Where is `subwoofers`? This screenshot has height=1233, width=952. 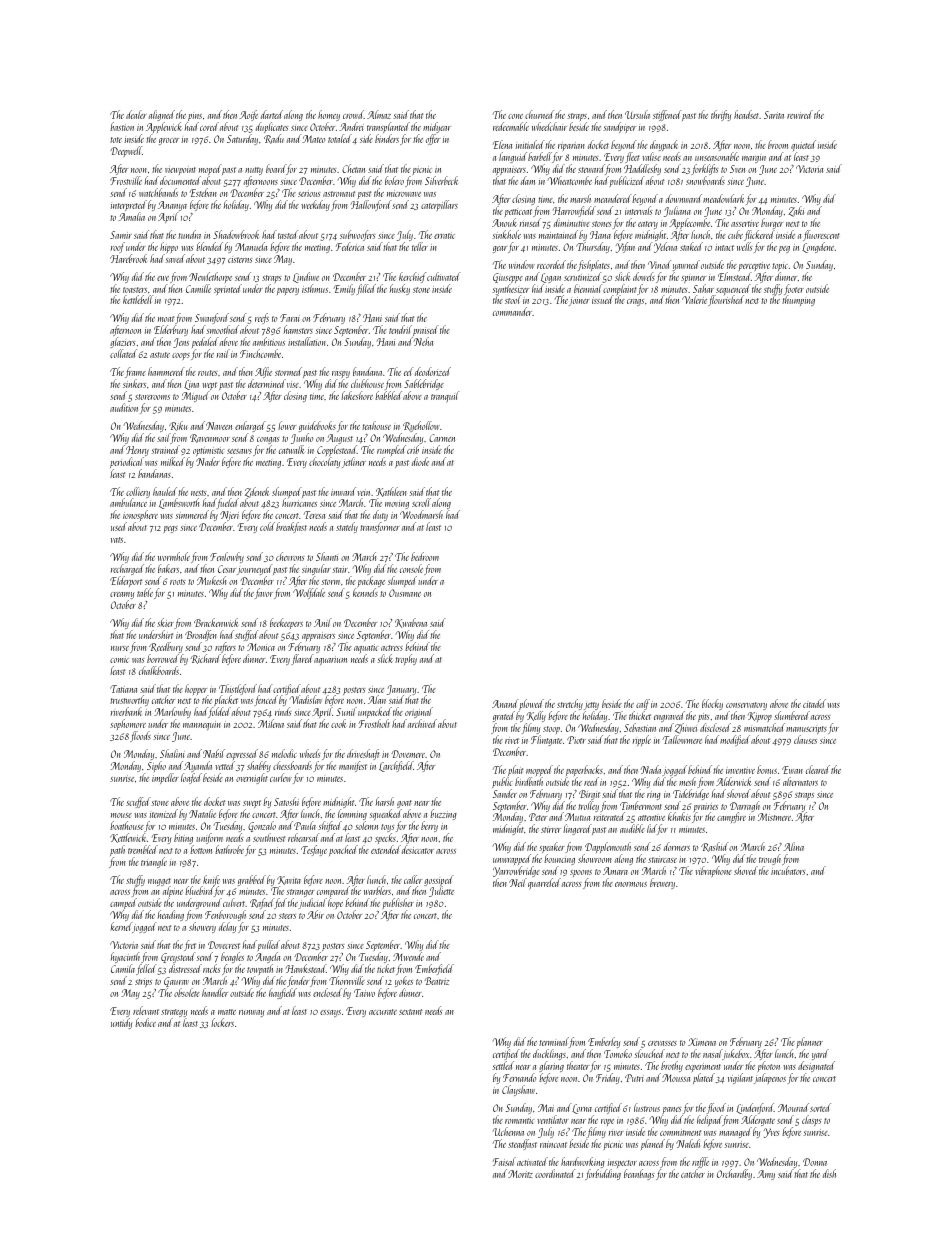
subwoofers is located at coordinates (358, 235).
